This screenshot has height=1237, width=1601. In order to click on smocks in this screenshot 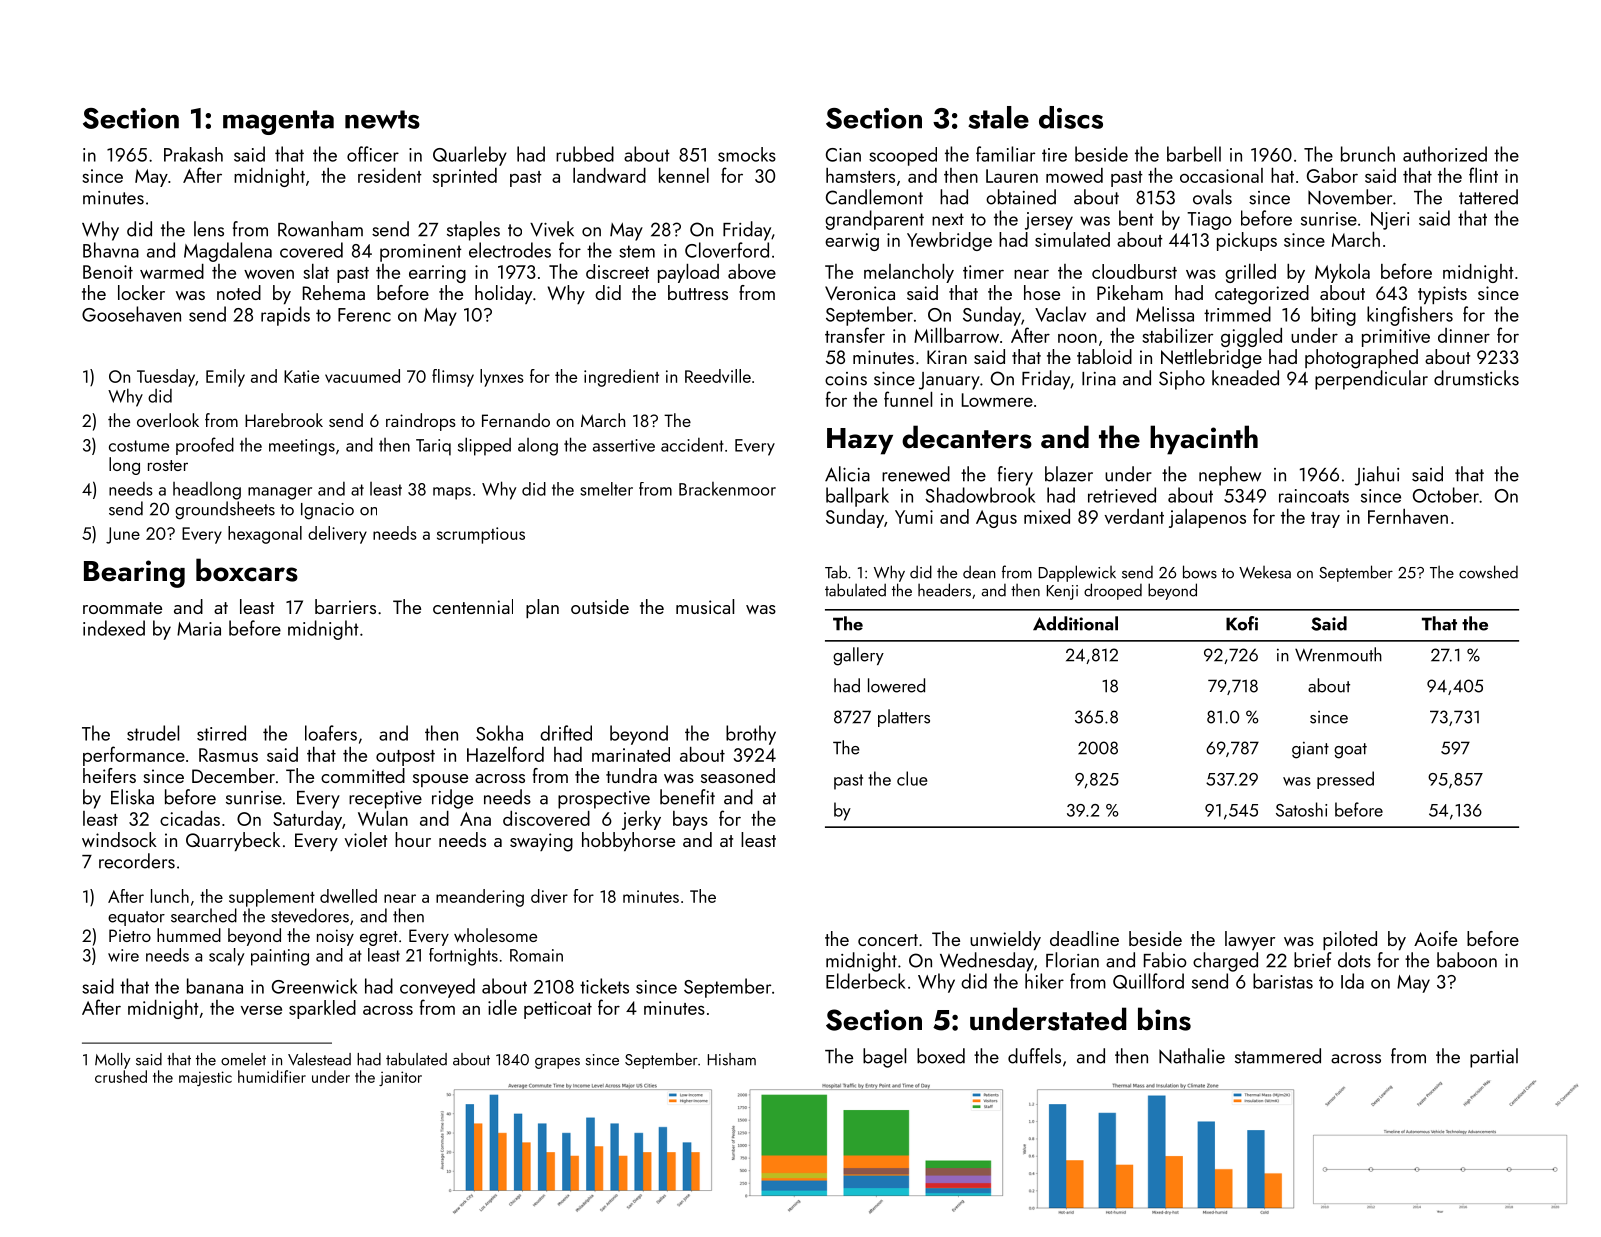, I will do `click(747, 154)`.
